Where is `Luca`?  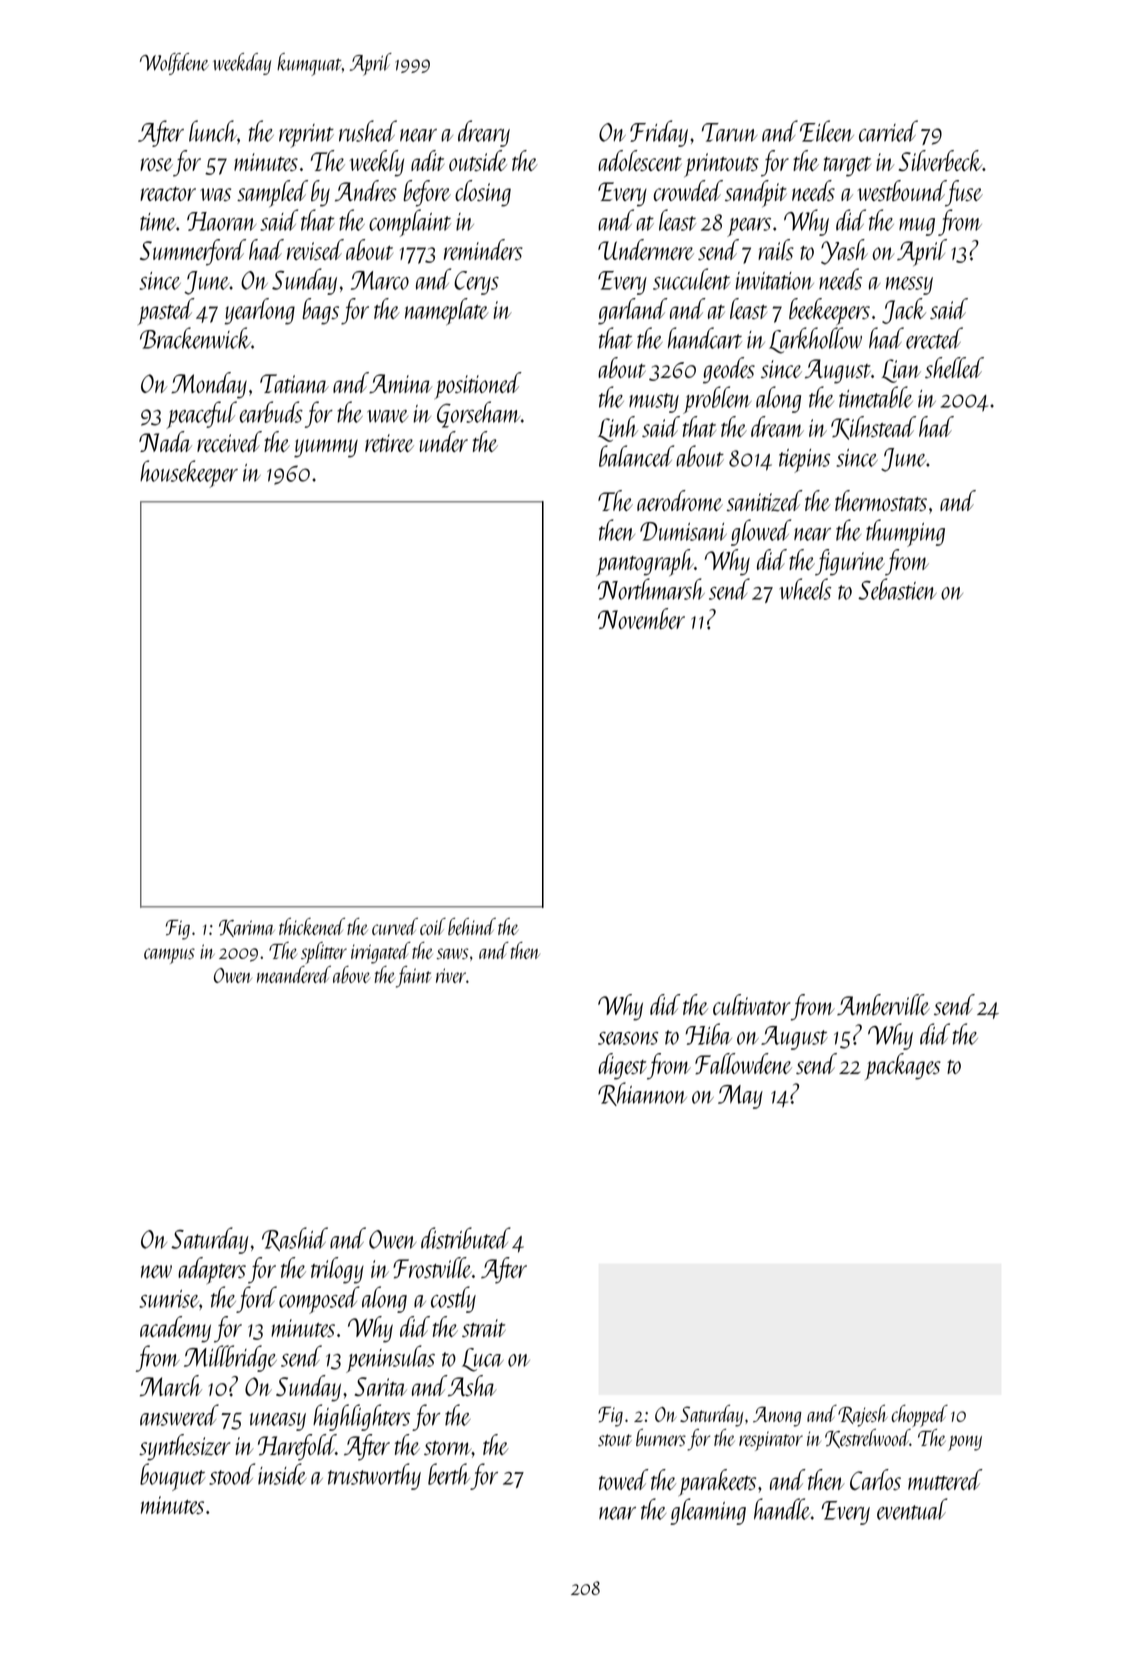 Luca is located at coordinates (483, 1360).
